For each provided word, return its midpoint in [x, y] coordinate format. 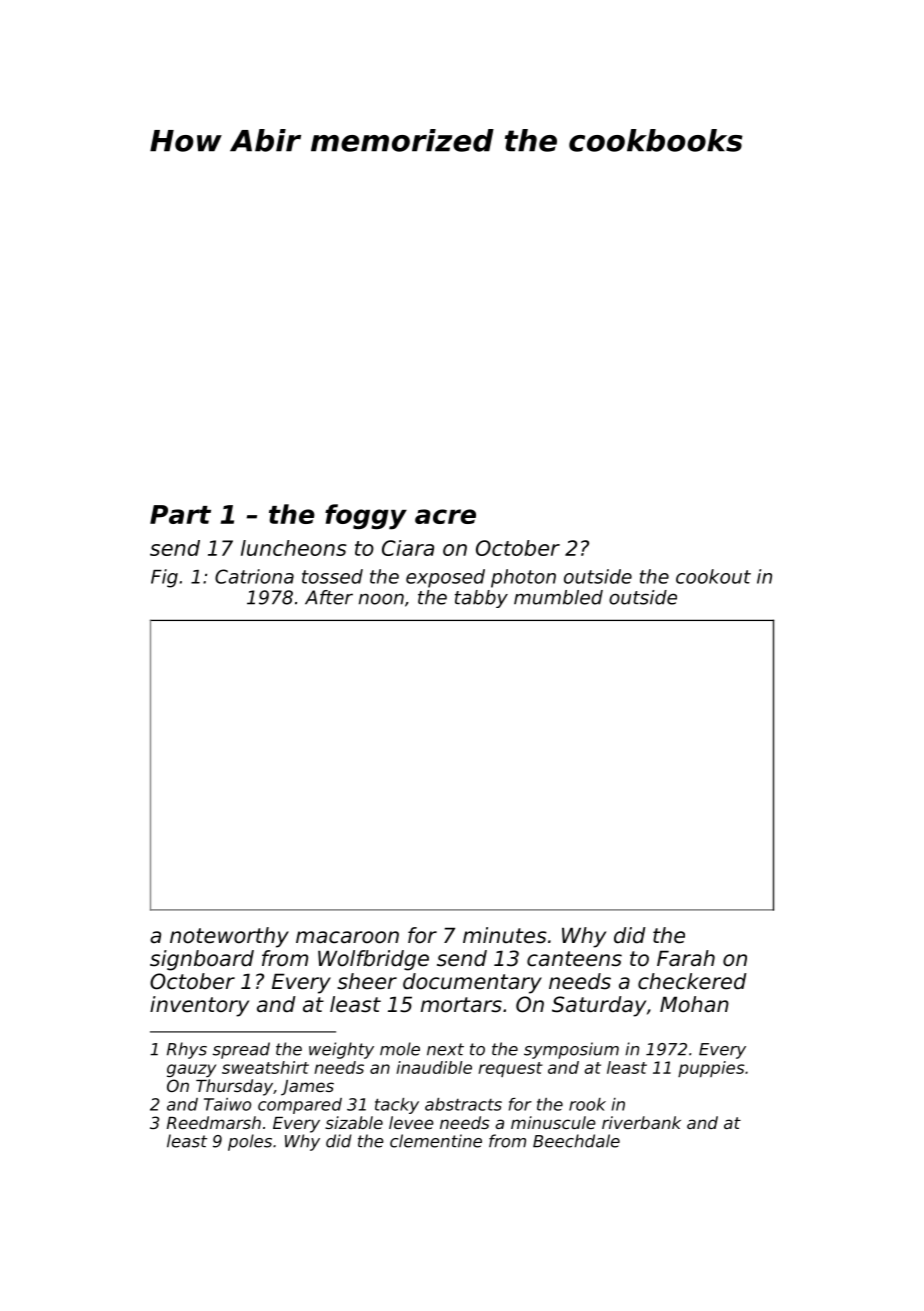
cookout [713, 576]
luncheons [294, 548]
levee [411, 1122]
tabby [481, 599]
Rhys [187, 1050]
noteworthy [229, 937]
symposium [571, 1050]
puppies [711, 1069]
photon [523, 578]
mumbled [558, 597]
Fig [164, 578]
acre [445, 516]
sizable [354, 1122]
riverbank [641, 1122]
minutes [505, 935]
